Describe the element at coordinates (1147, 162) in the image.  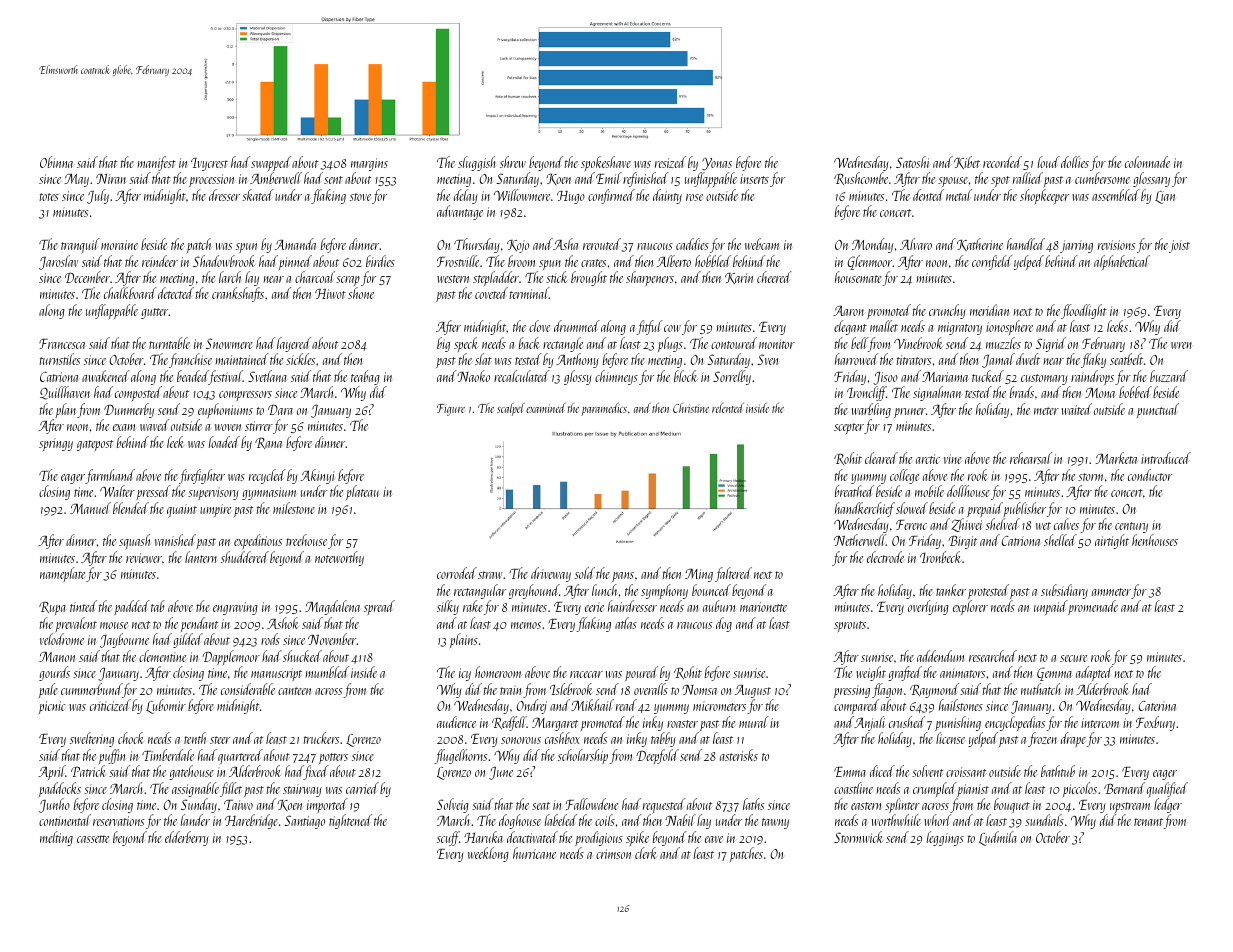
I see `colonnade` at that location.
